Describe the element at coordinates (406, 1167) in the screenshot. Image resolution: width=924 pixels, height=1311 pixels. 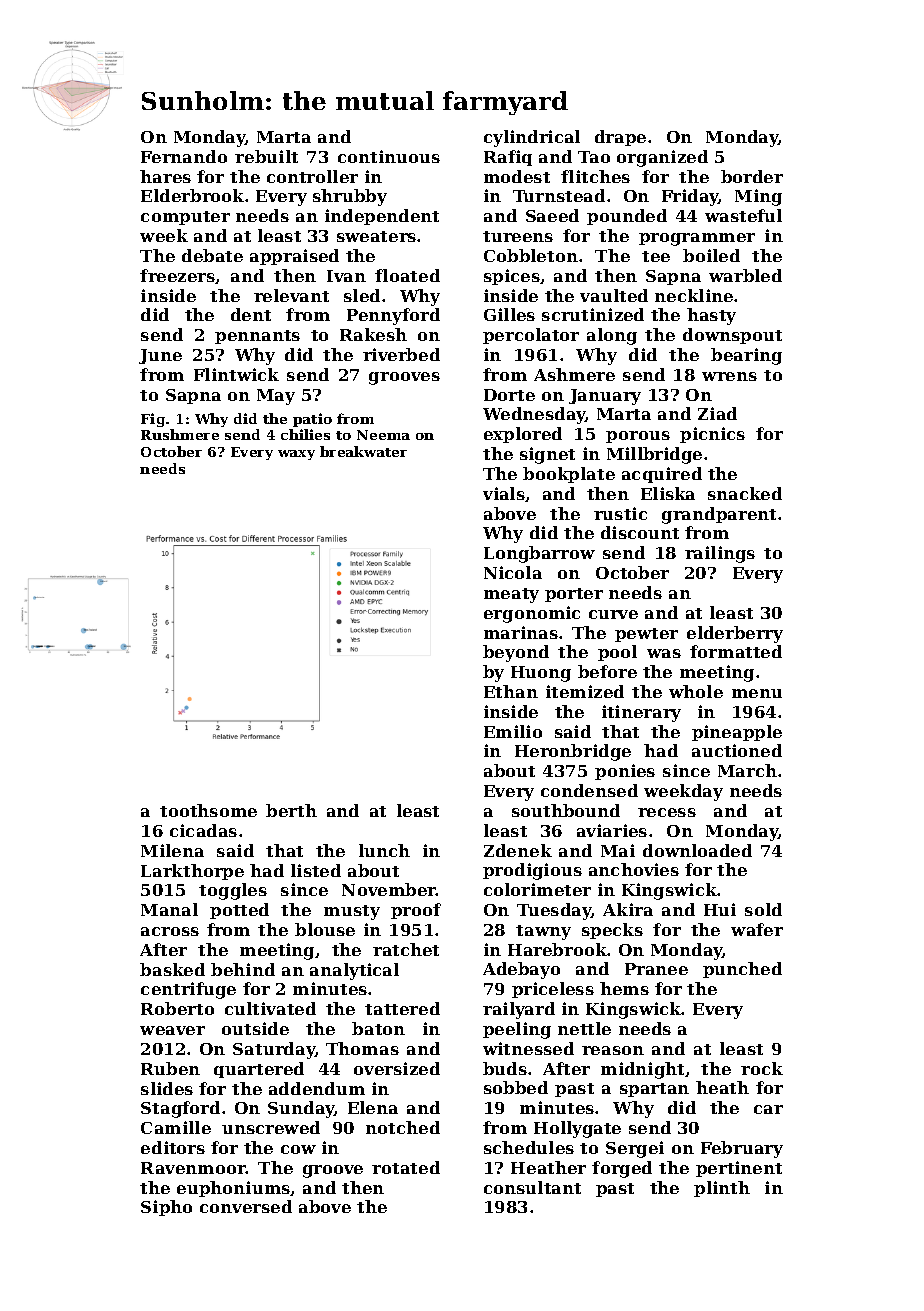
I see `rotated` at that location.
